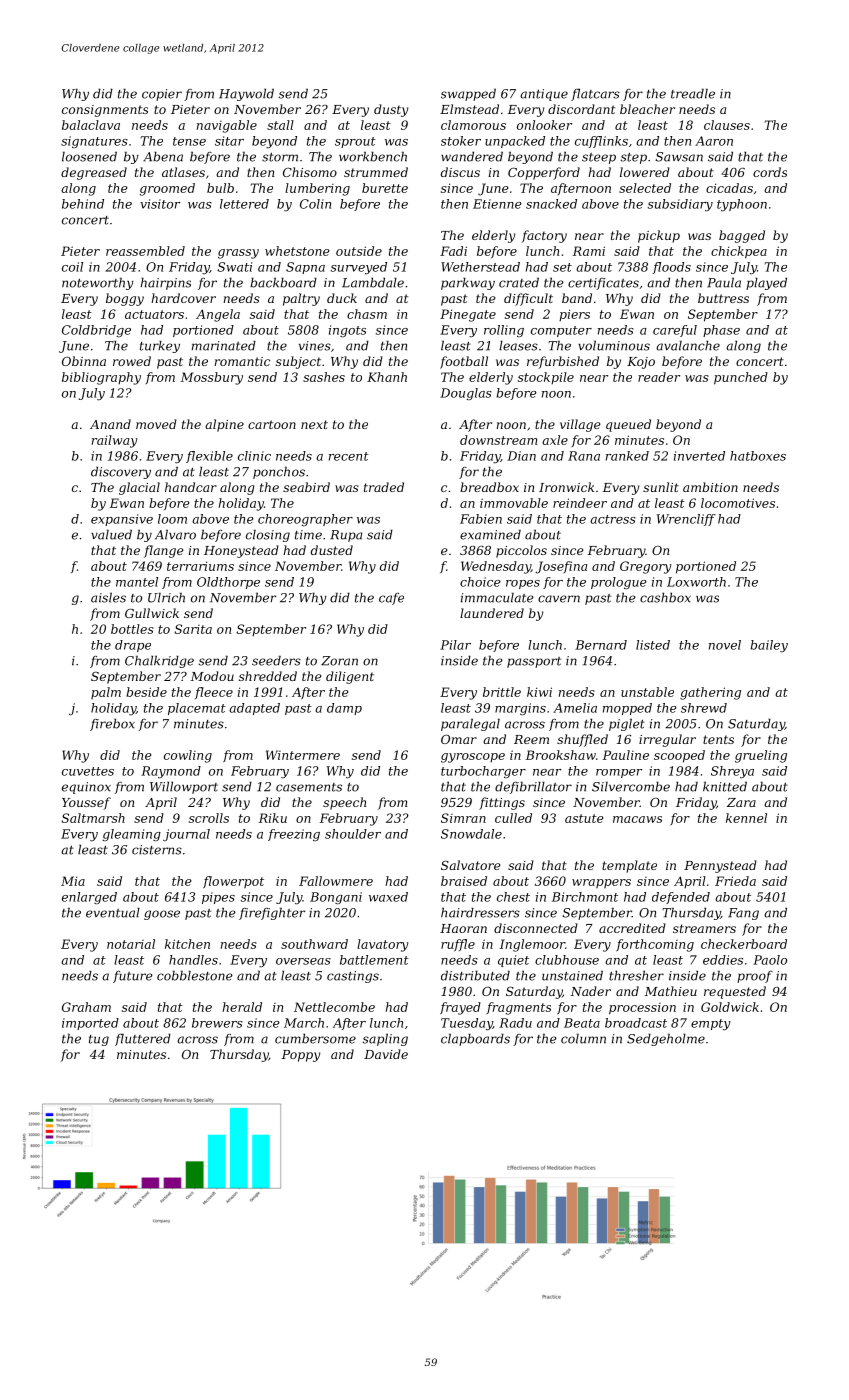 The image size is (849, 1400). Describe the element at coordinates (460, 172) in the document. I see `discus` at that location.
